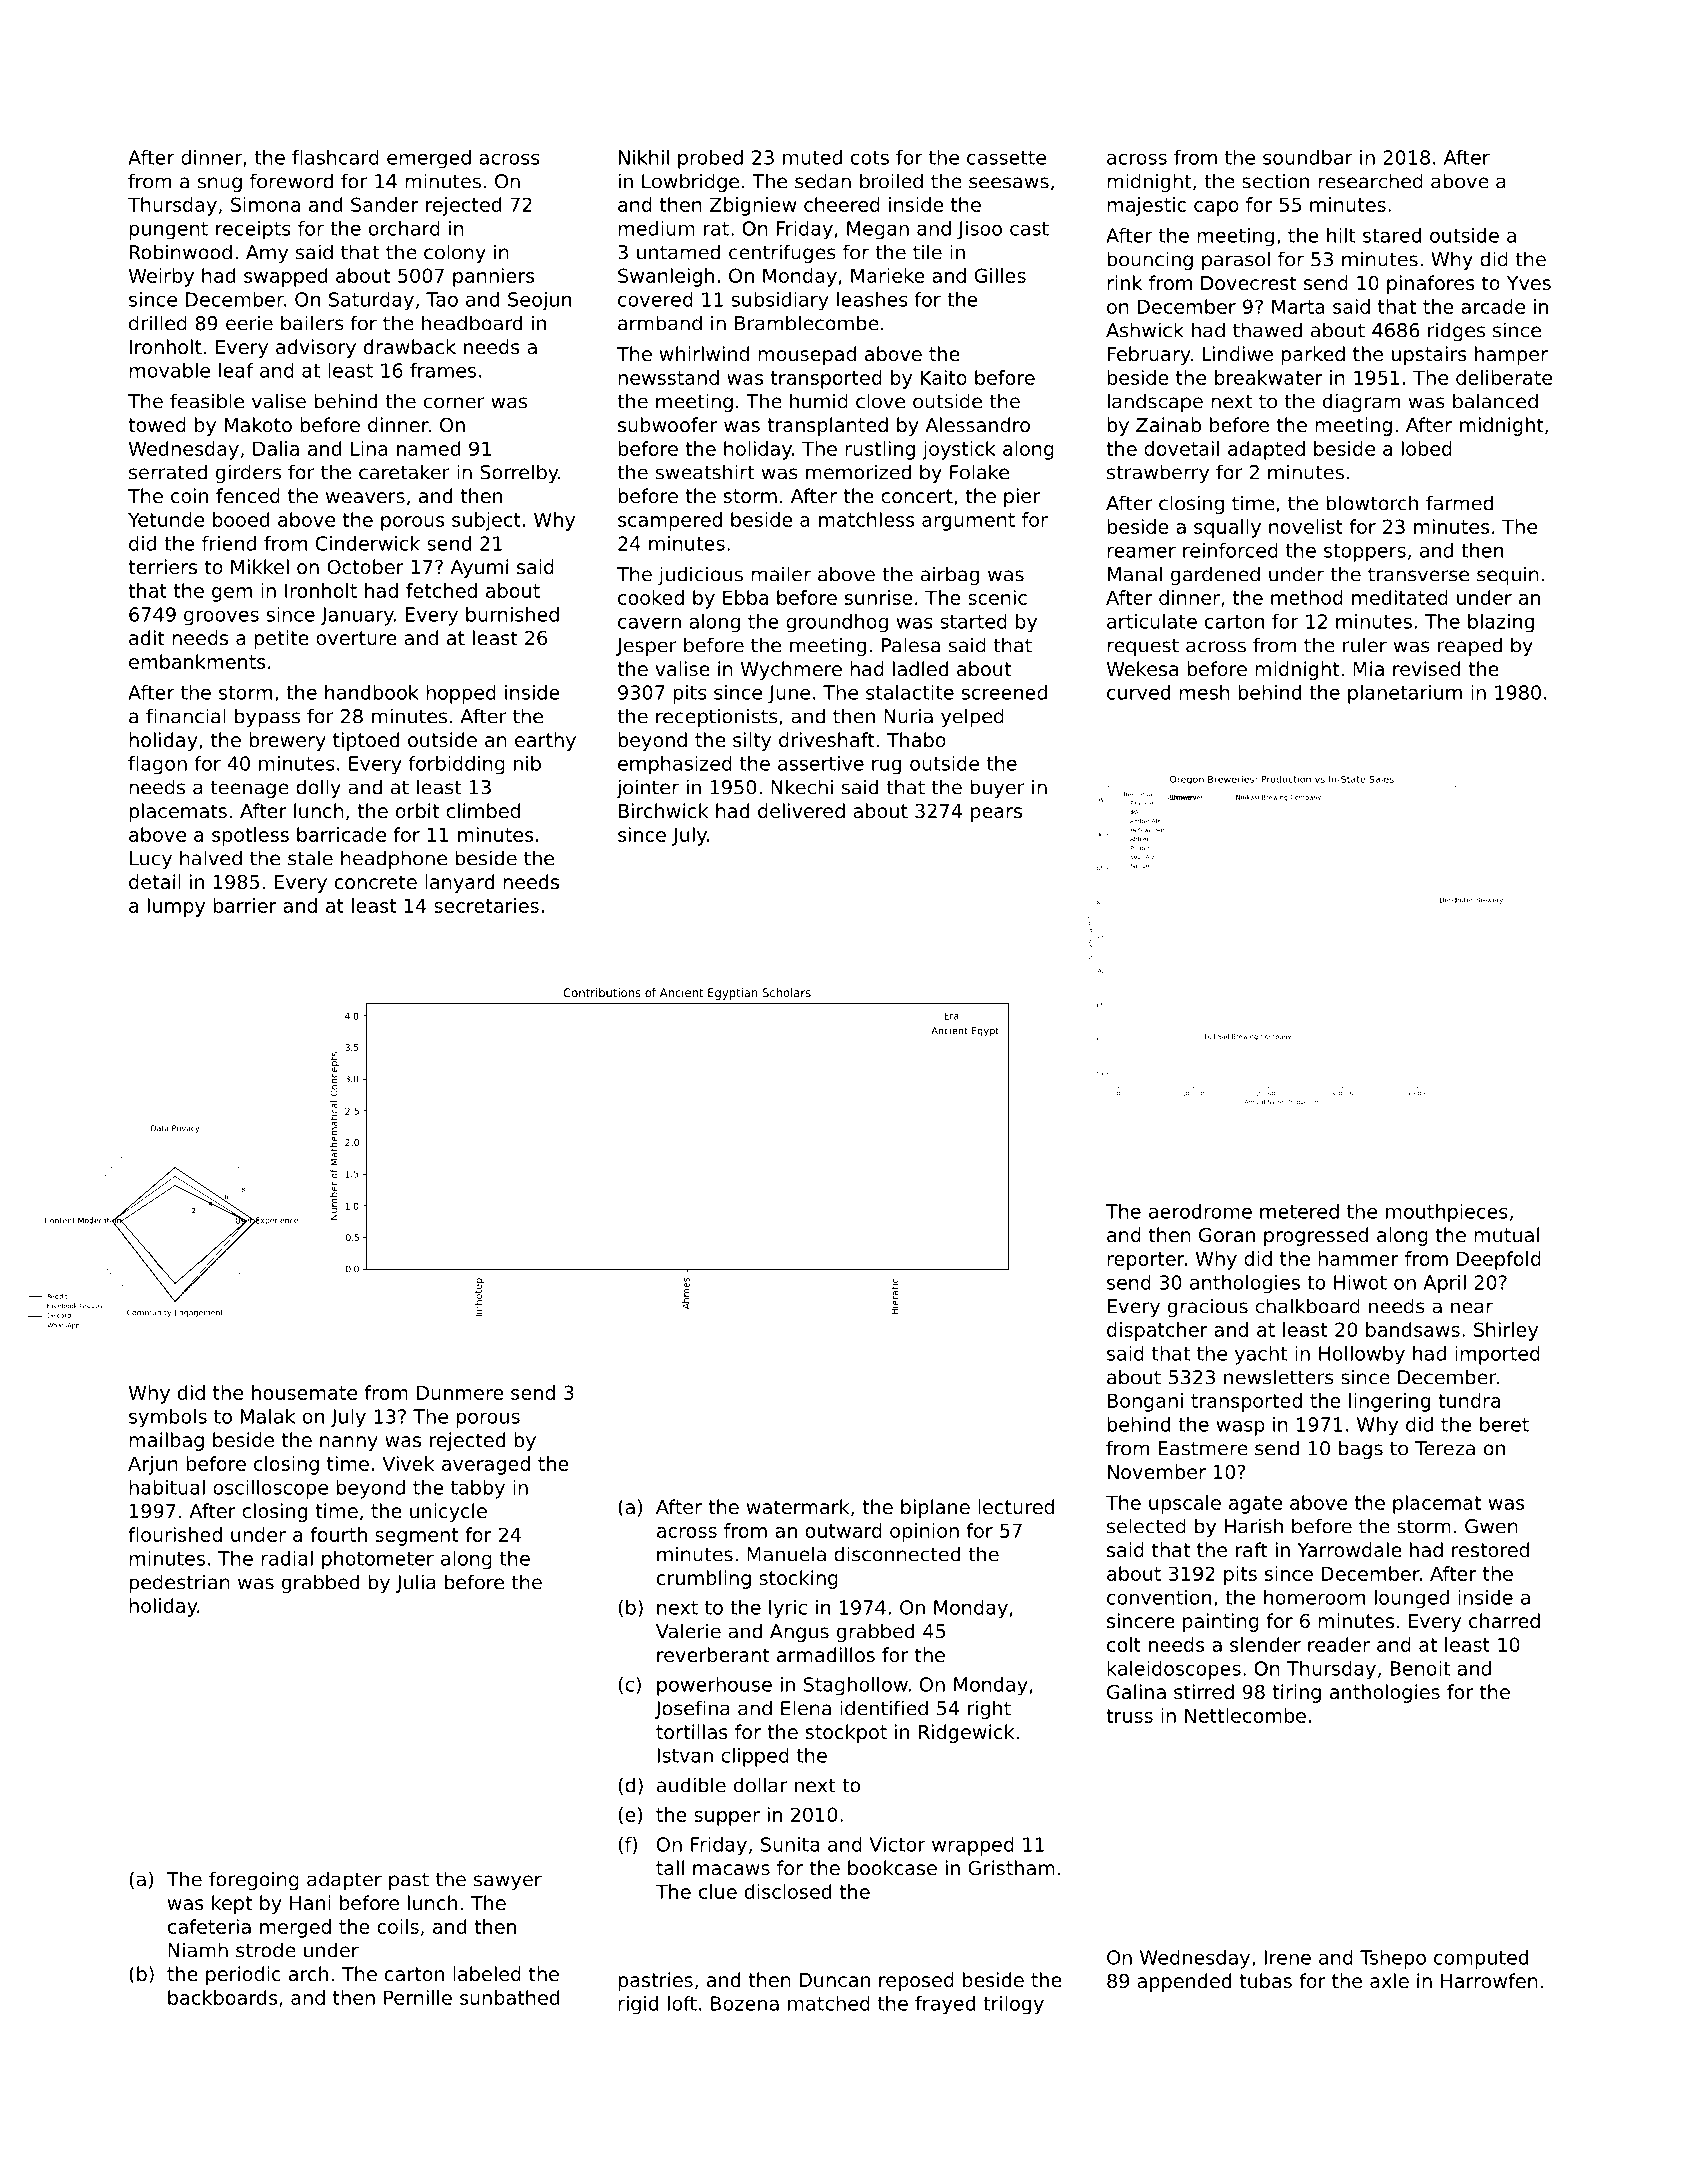 The width and height of the image is (1683, 2178). I want to click on headboard, so click(472, 323).
